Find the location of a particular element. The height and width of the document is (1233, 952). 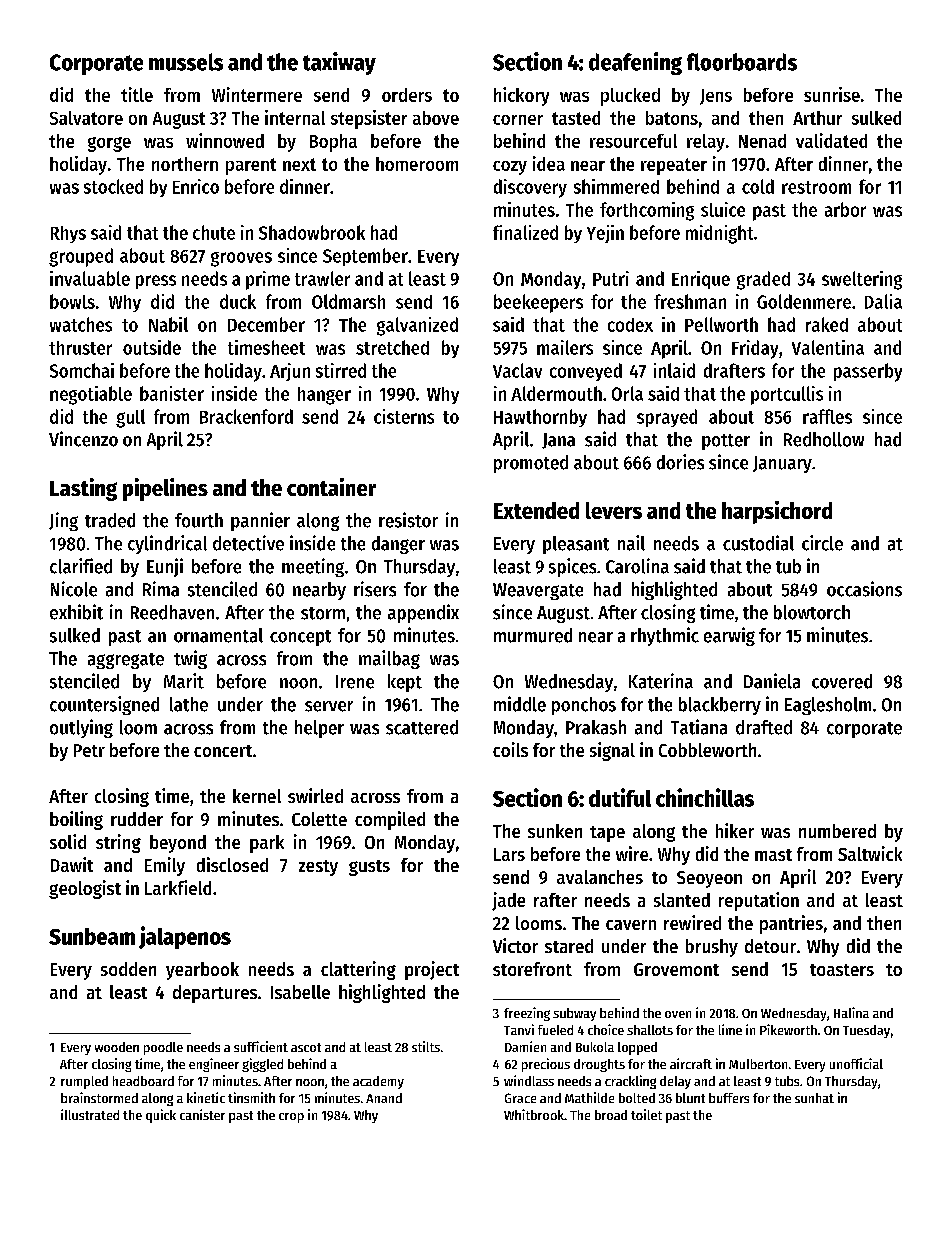

jade is located at coordinates (508, 901).
